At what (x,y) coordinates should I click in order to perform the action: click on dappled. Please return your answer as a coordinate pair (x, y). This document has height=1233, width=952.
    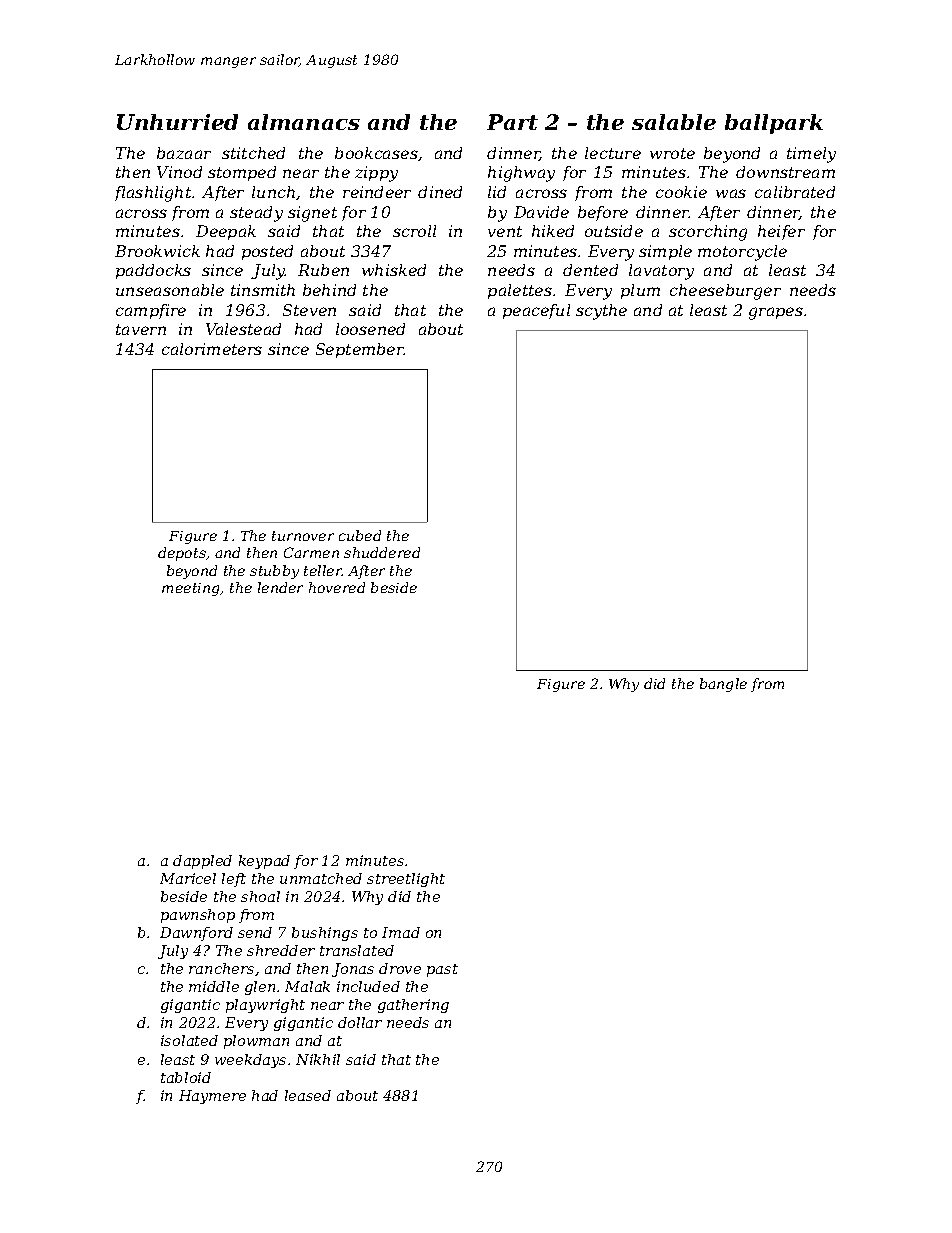
    Looking at the image, I should click on (202, 862).
